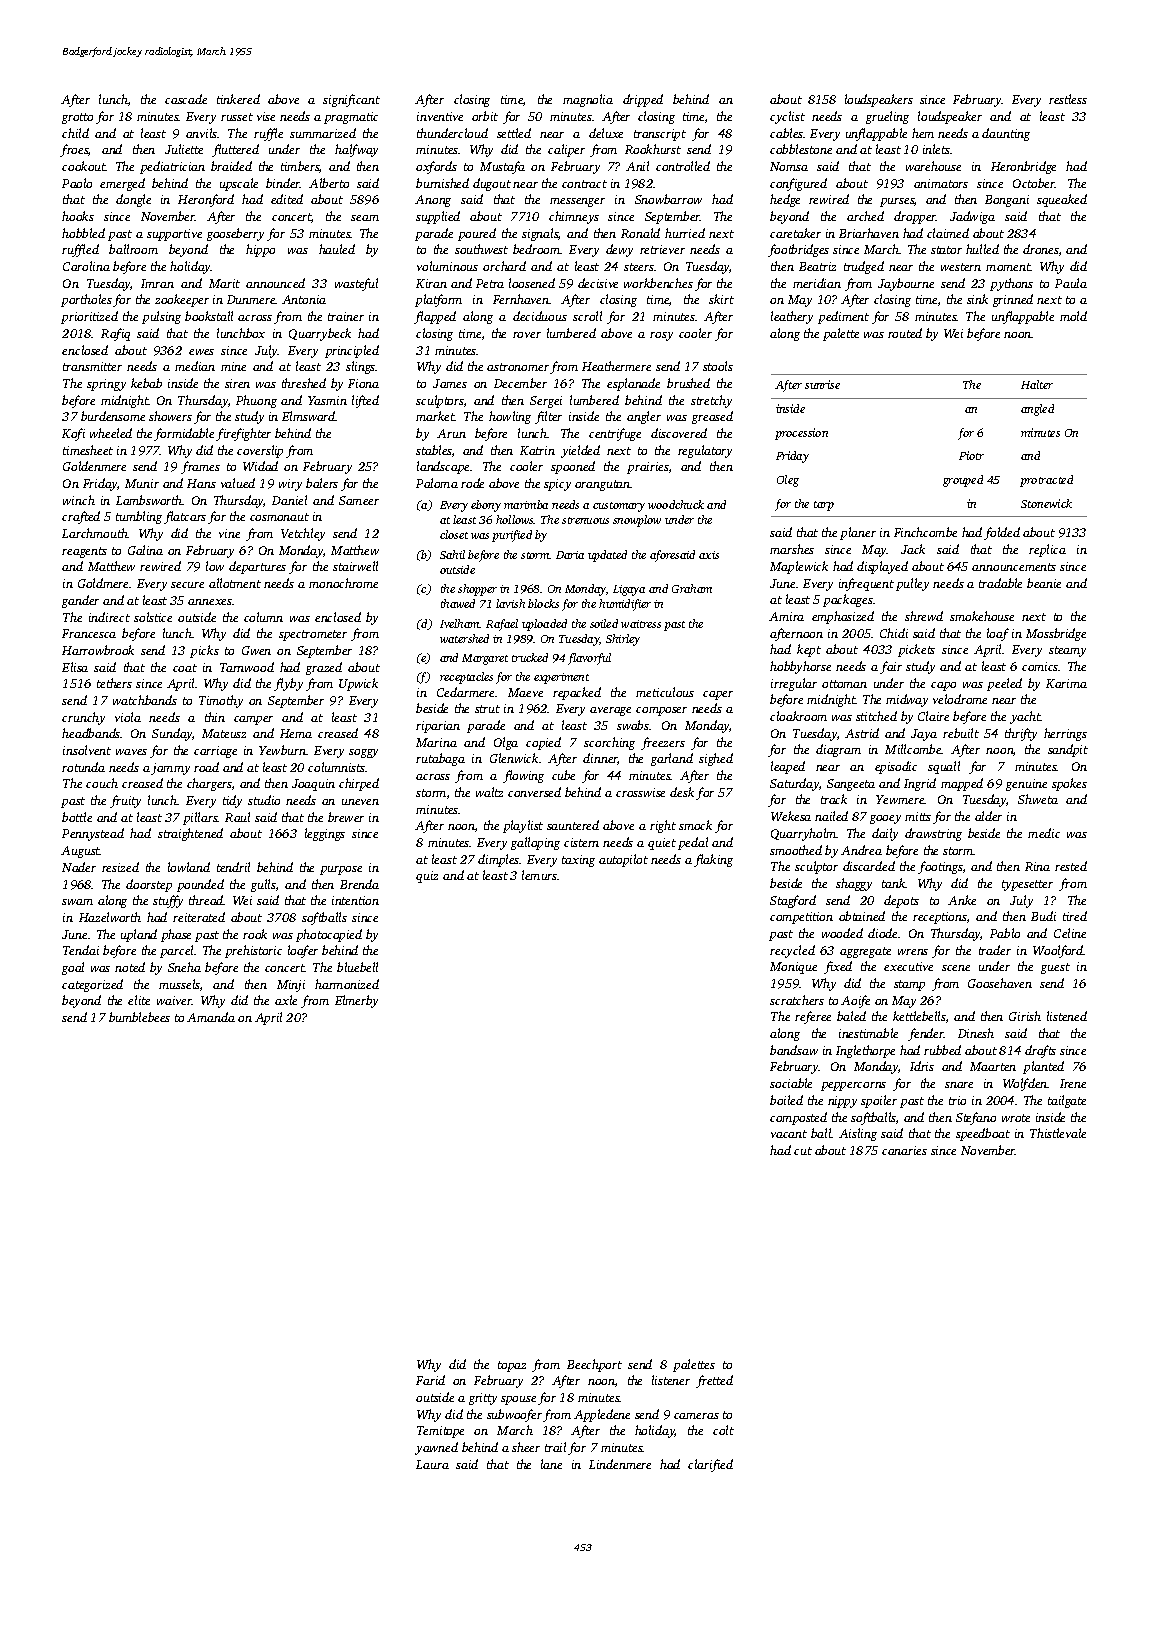 The height and width of the image is (1626, 1150). I want to click on flaking, so click(713, 860).
